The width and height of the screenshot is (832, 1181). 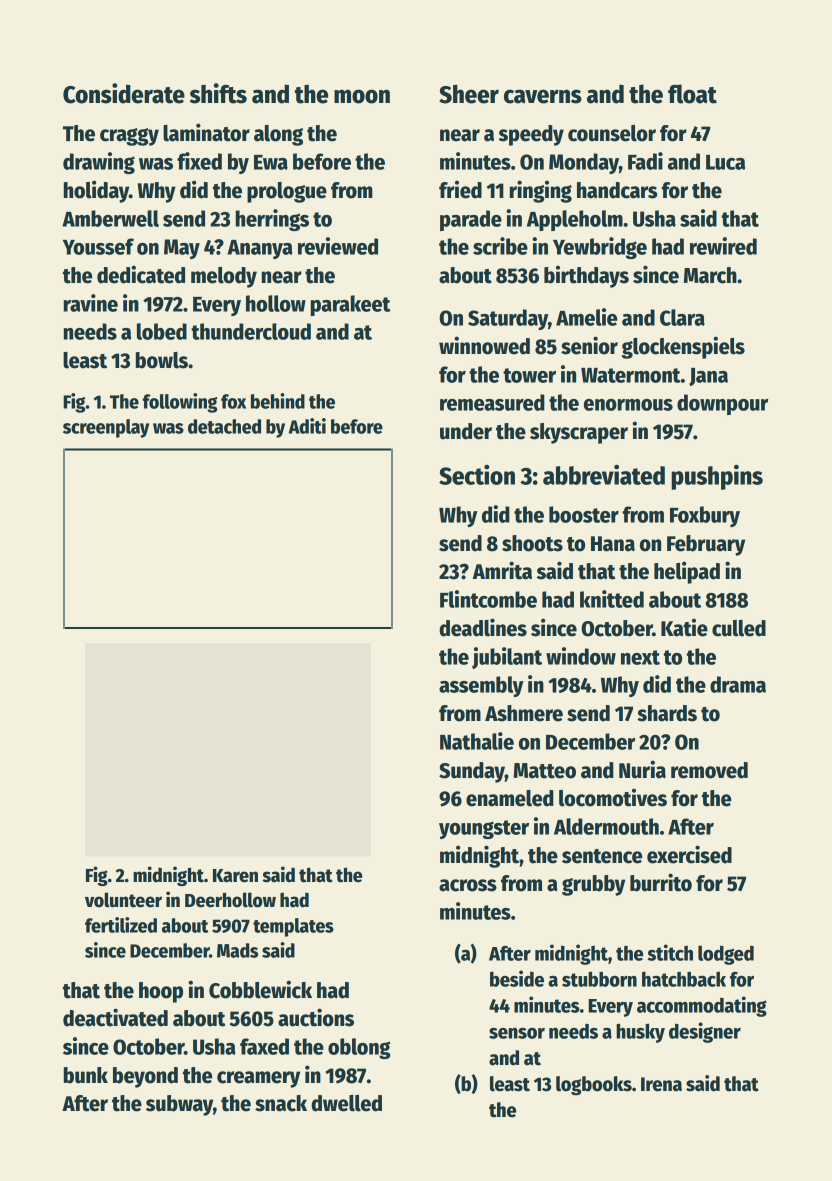 I want to click on glockenspiels, so click(x=683, y=347).
